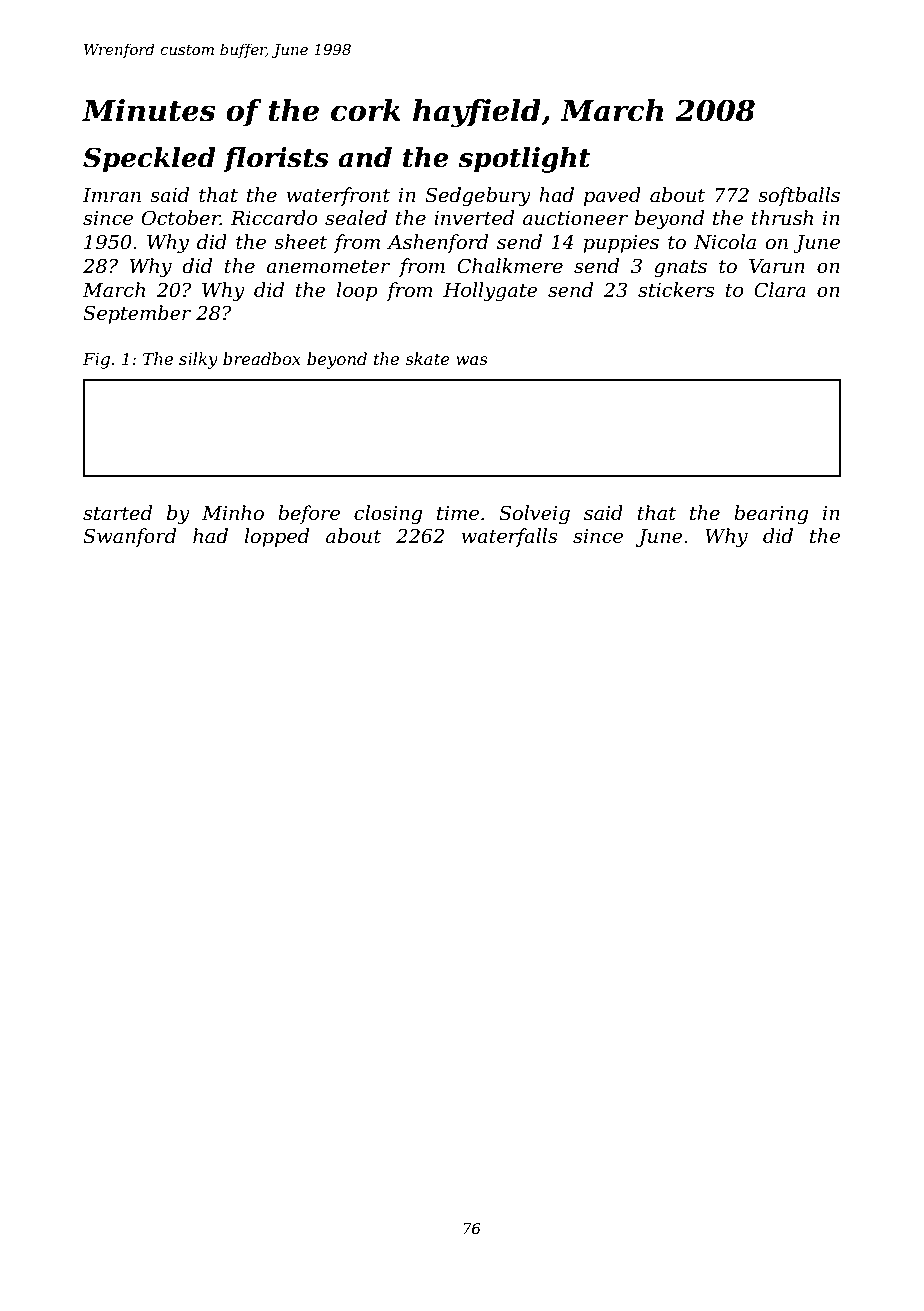  Describe the element at coordinates (137, 314) in the screenshot. I see `September` at that location.
